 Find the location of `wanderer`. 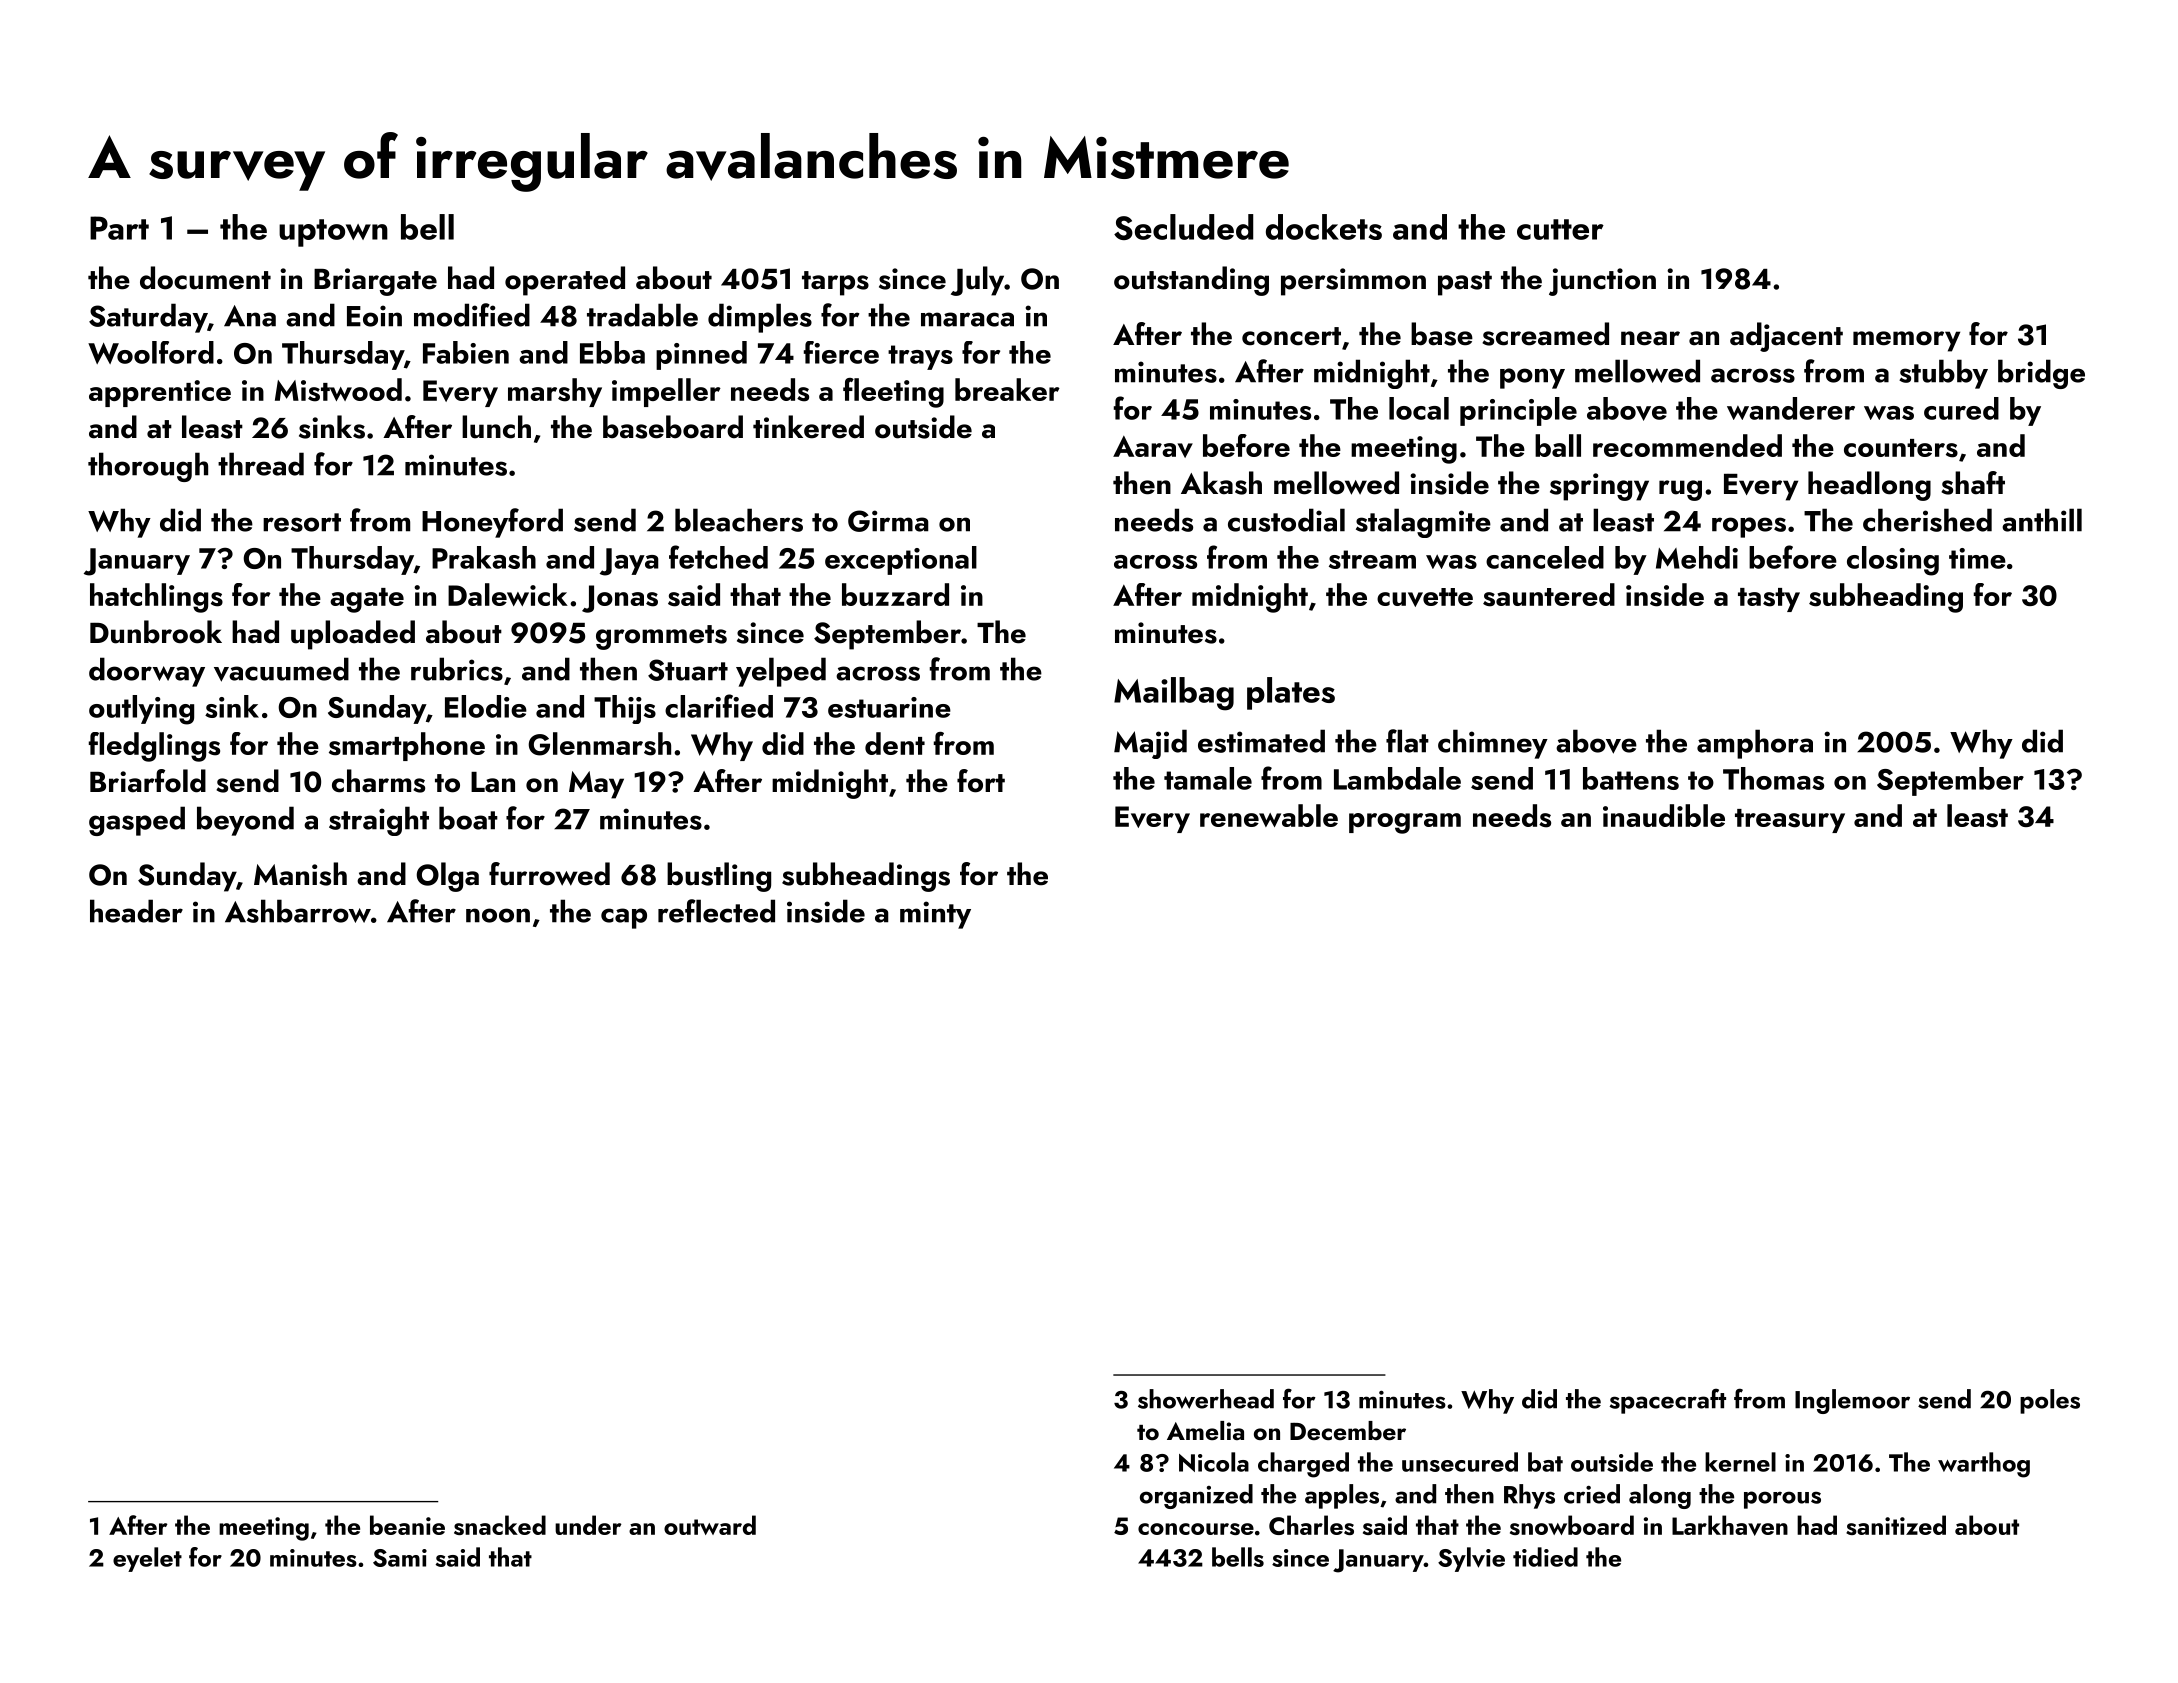

wanderer is located at coordinates (1791, 408).
